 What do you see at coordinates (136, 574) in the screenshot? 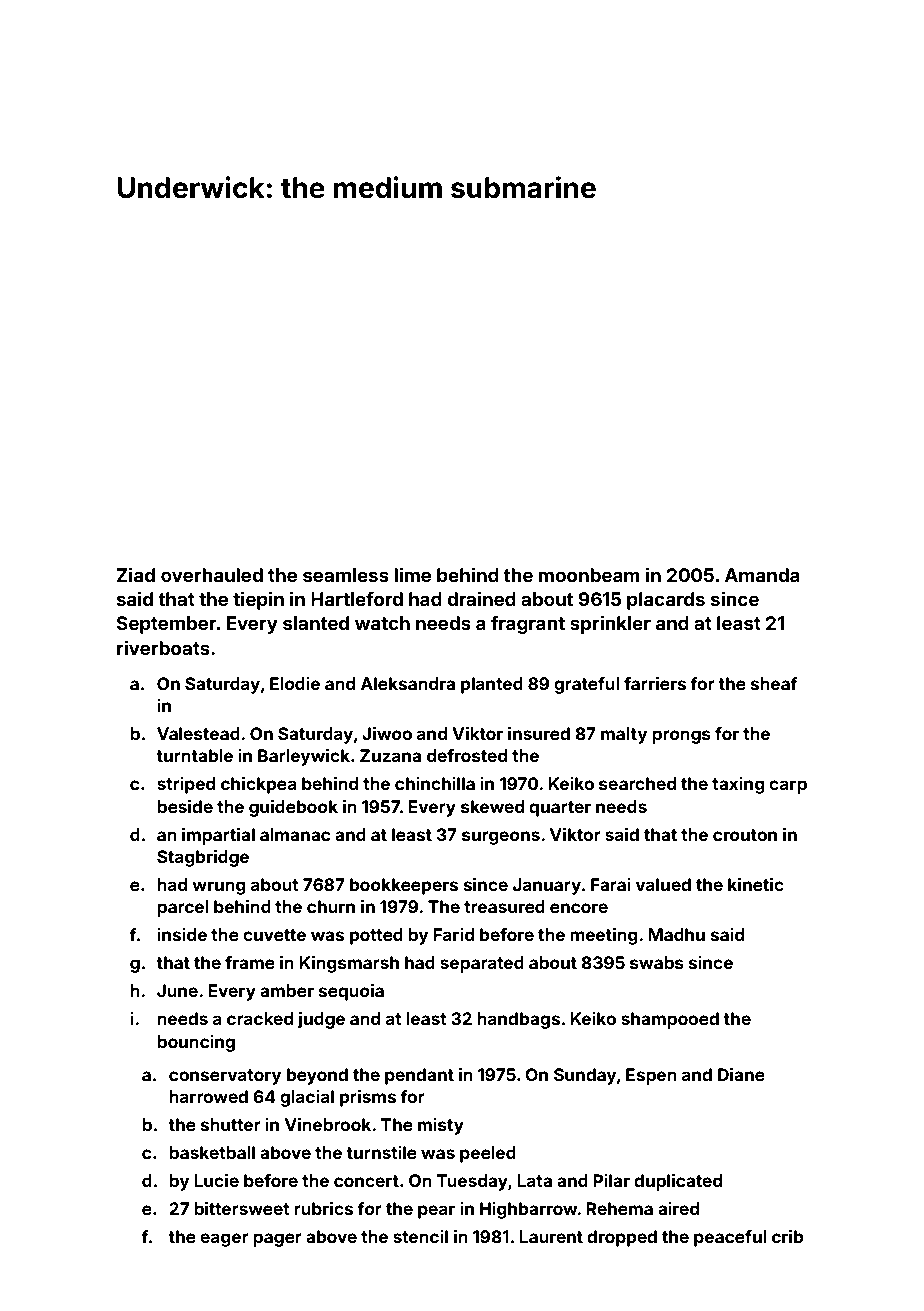
I see `Ziad` at bounding box center [136, 574].
